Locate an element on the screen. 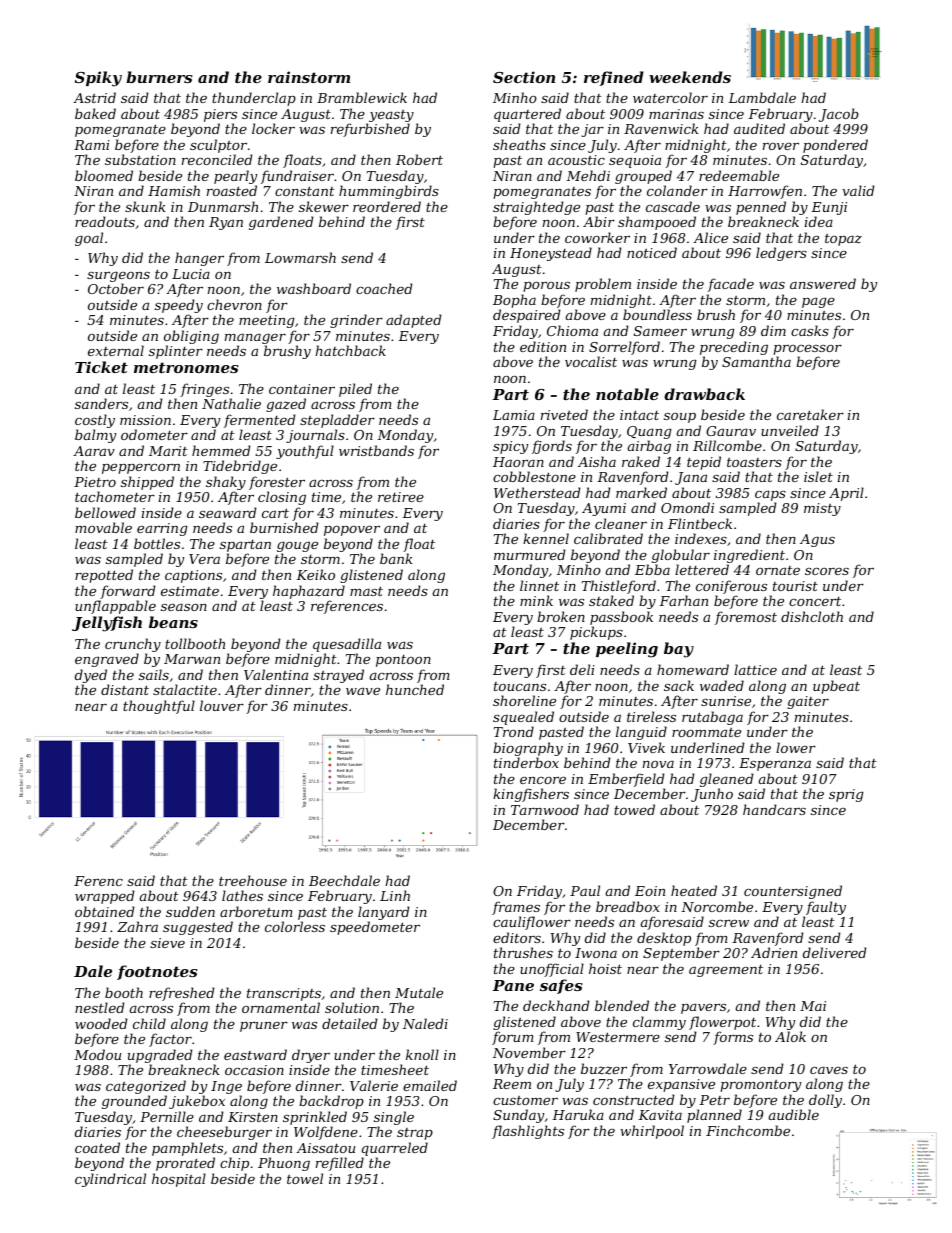  weekends is located at coordinates (690, 77).
